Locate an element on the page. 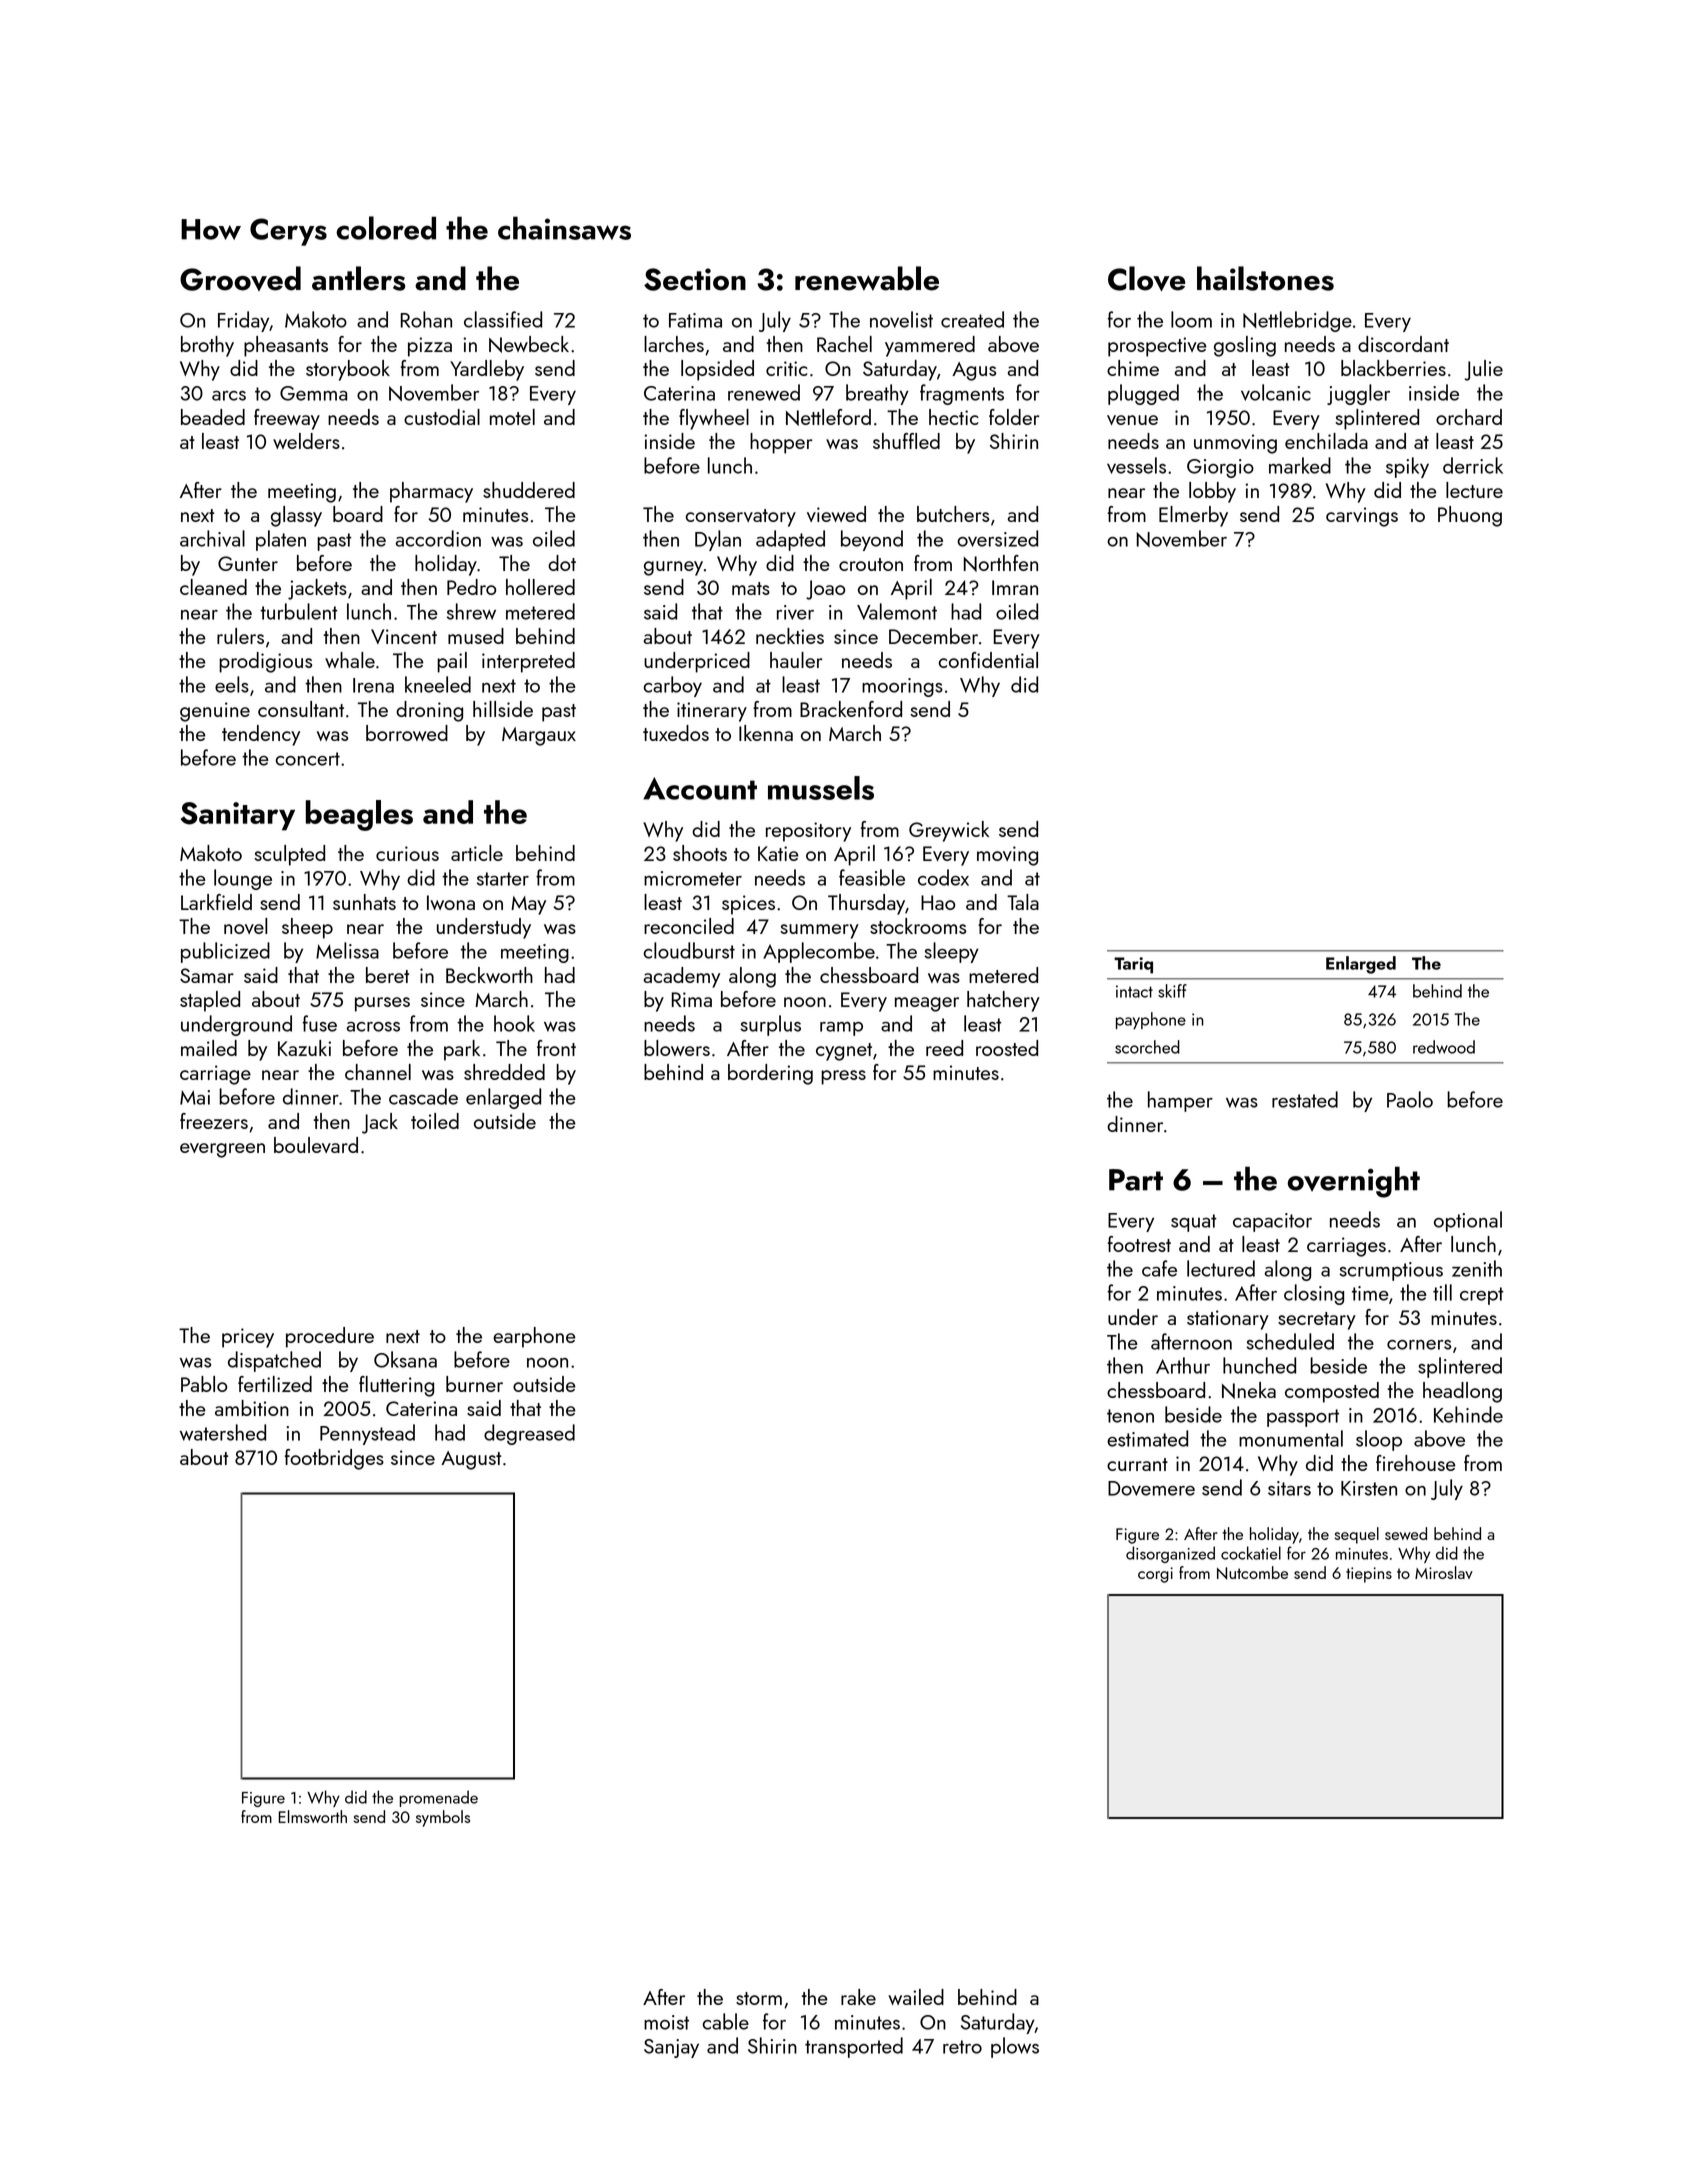  currant is located at coordinates (1137, 1464).
